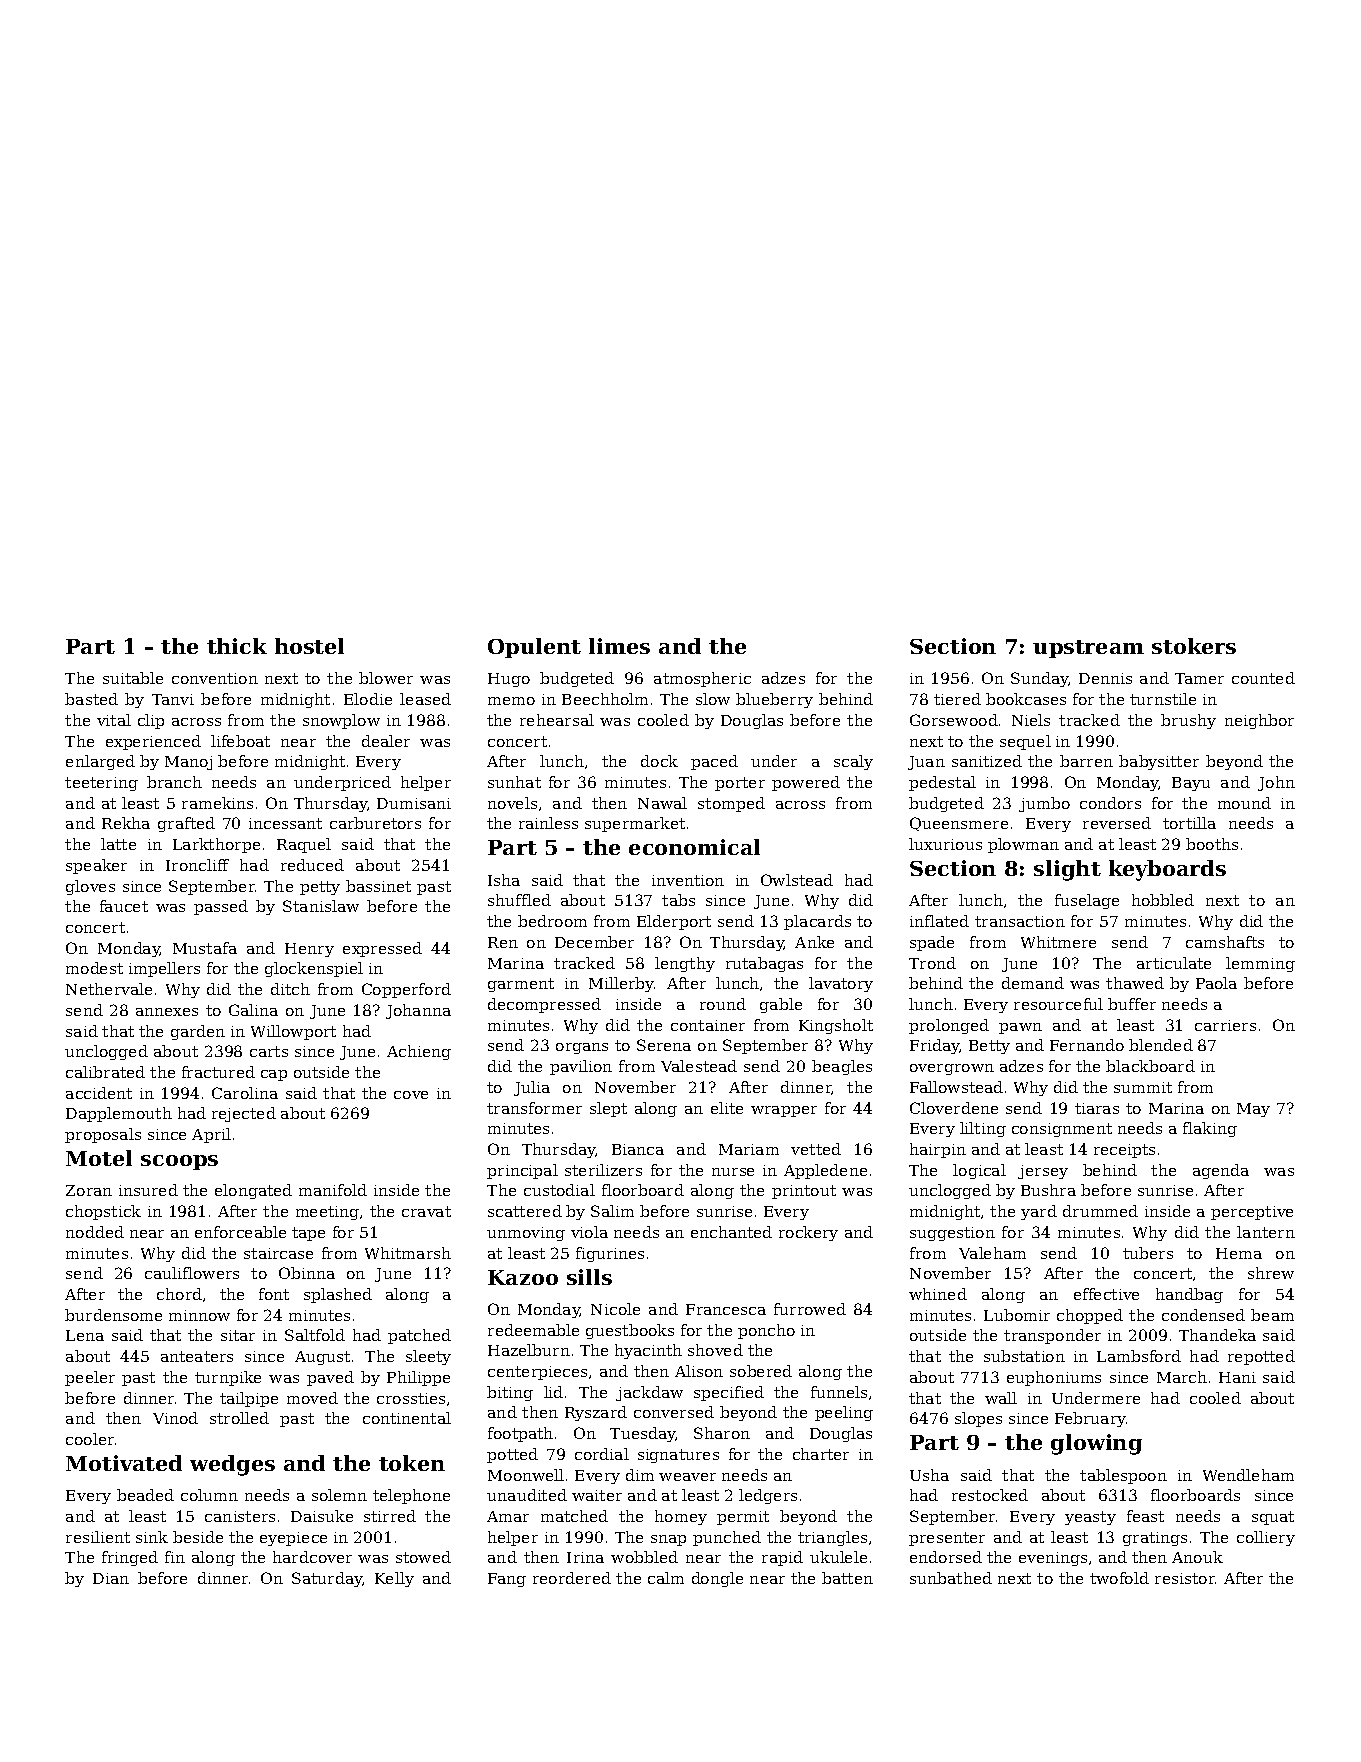 The width and height of the screenshot is (1361, 1762). Describe the element at coordinates (534, 648) in the screenshot. I see `Opulent` at that location.
